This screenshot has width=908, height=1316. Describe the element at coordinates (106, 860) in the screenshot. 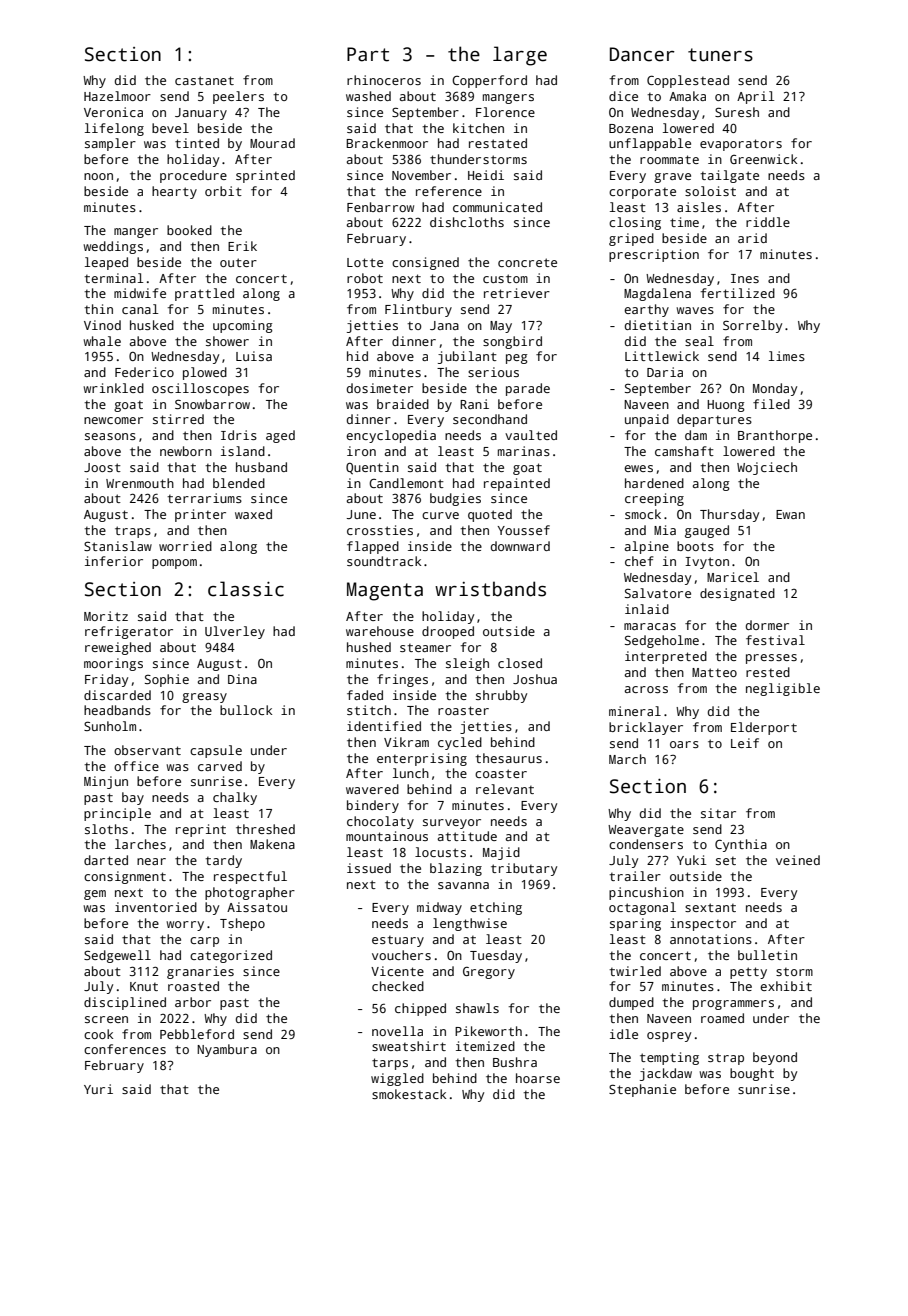

I see `darted` at that location.
